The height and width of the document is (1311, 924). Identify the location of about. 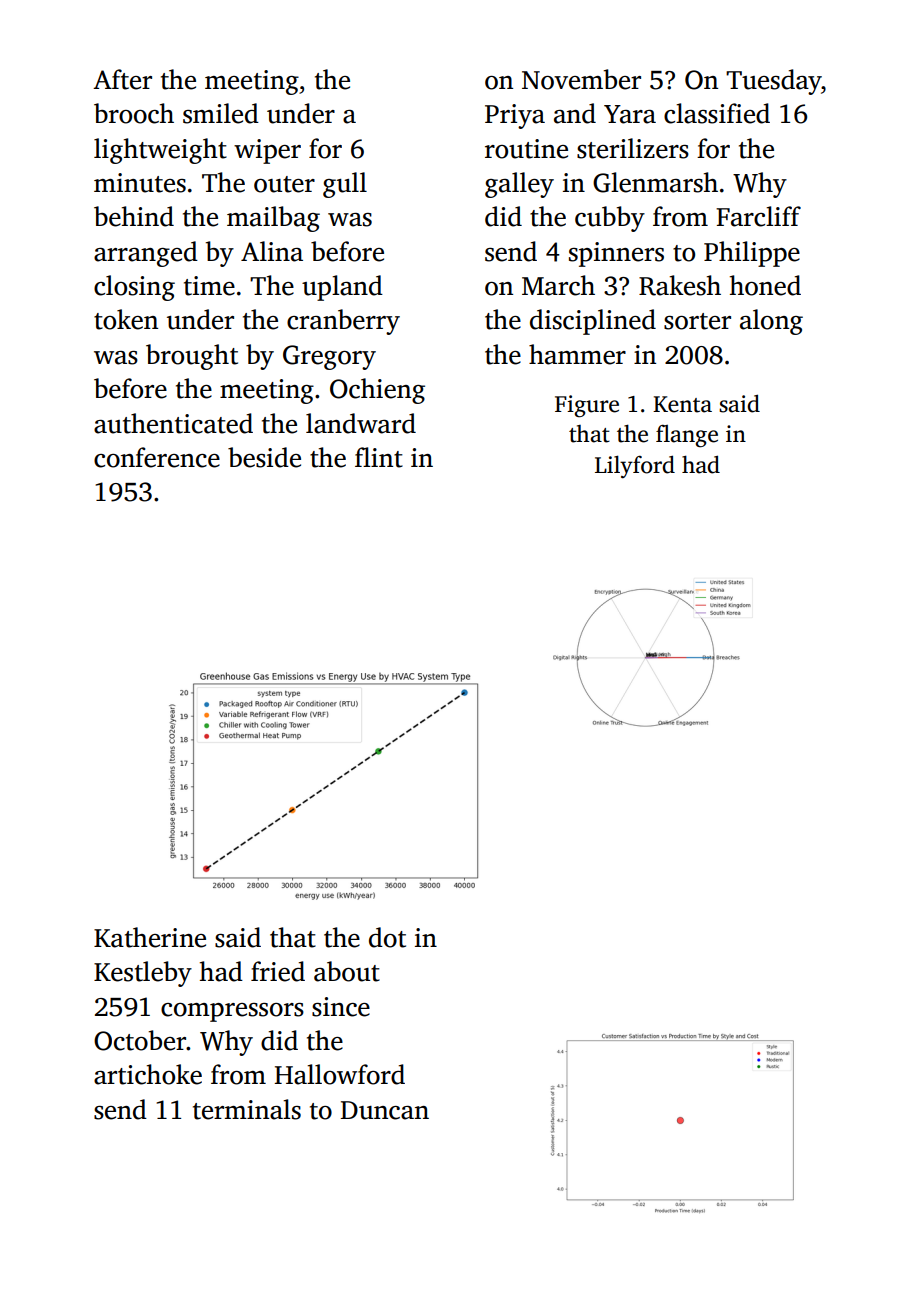
(347, 971).
